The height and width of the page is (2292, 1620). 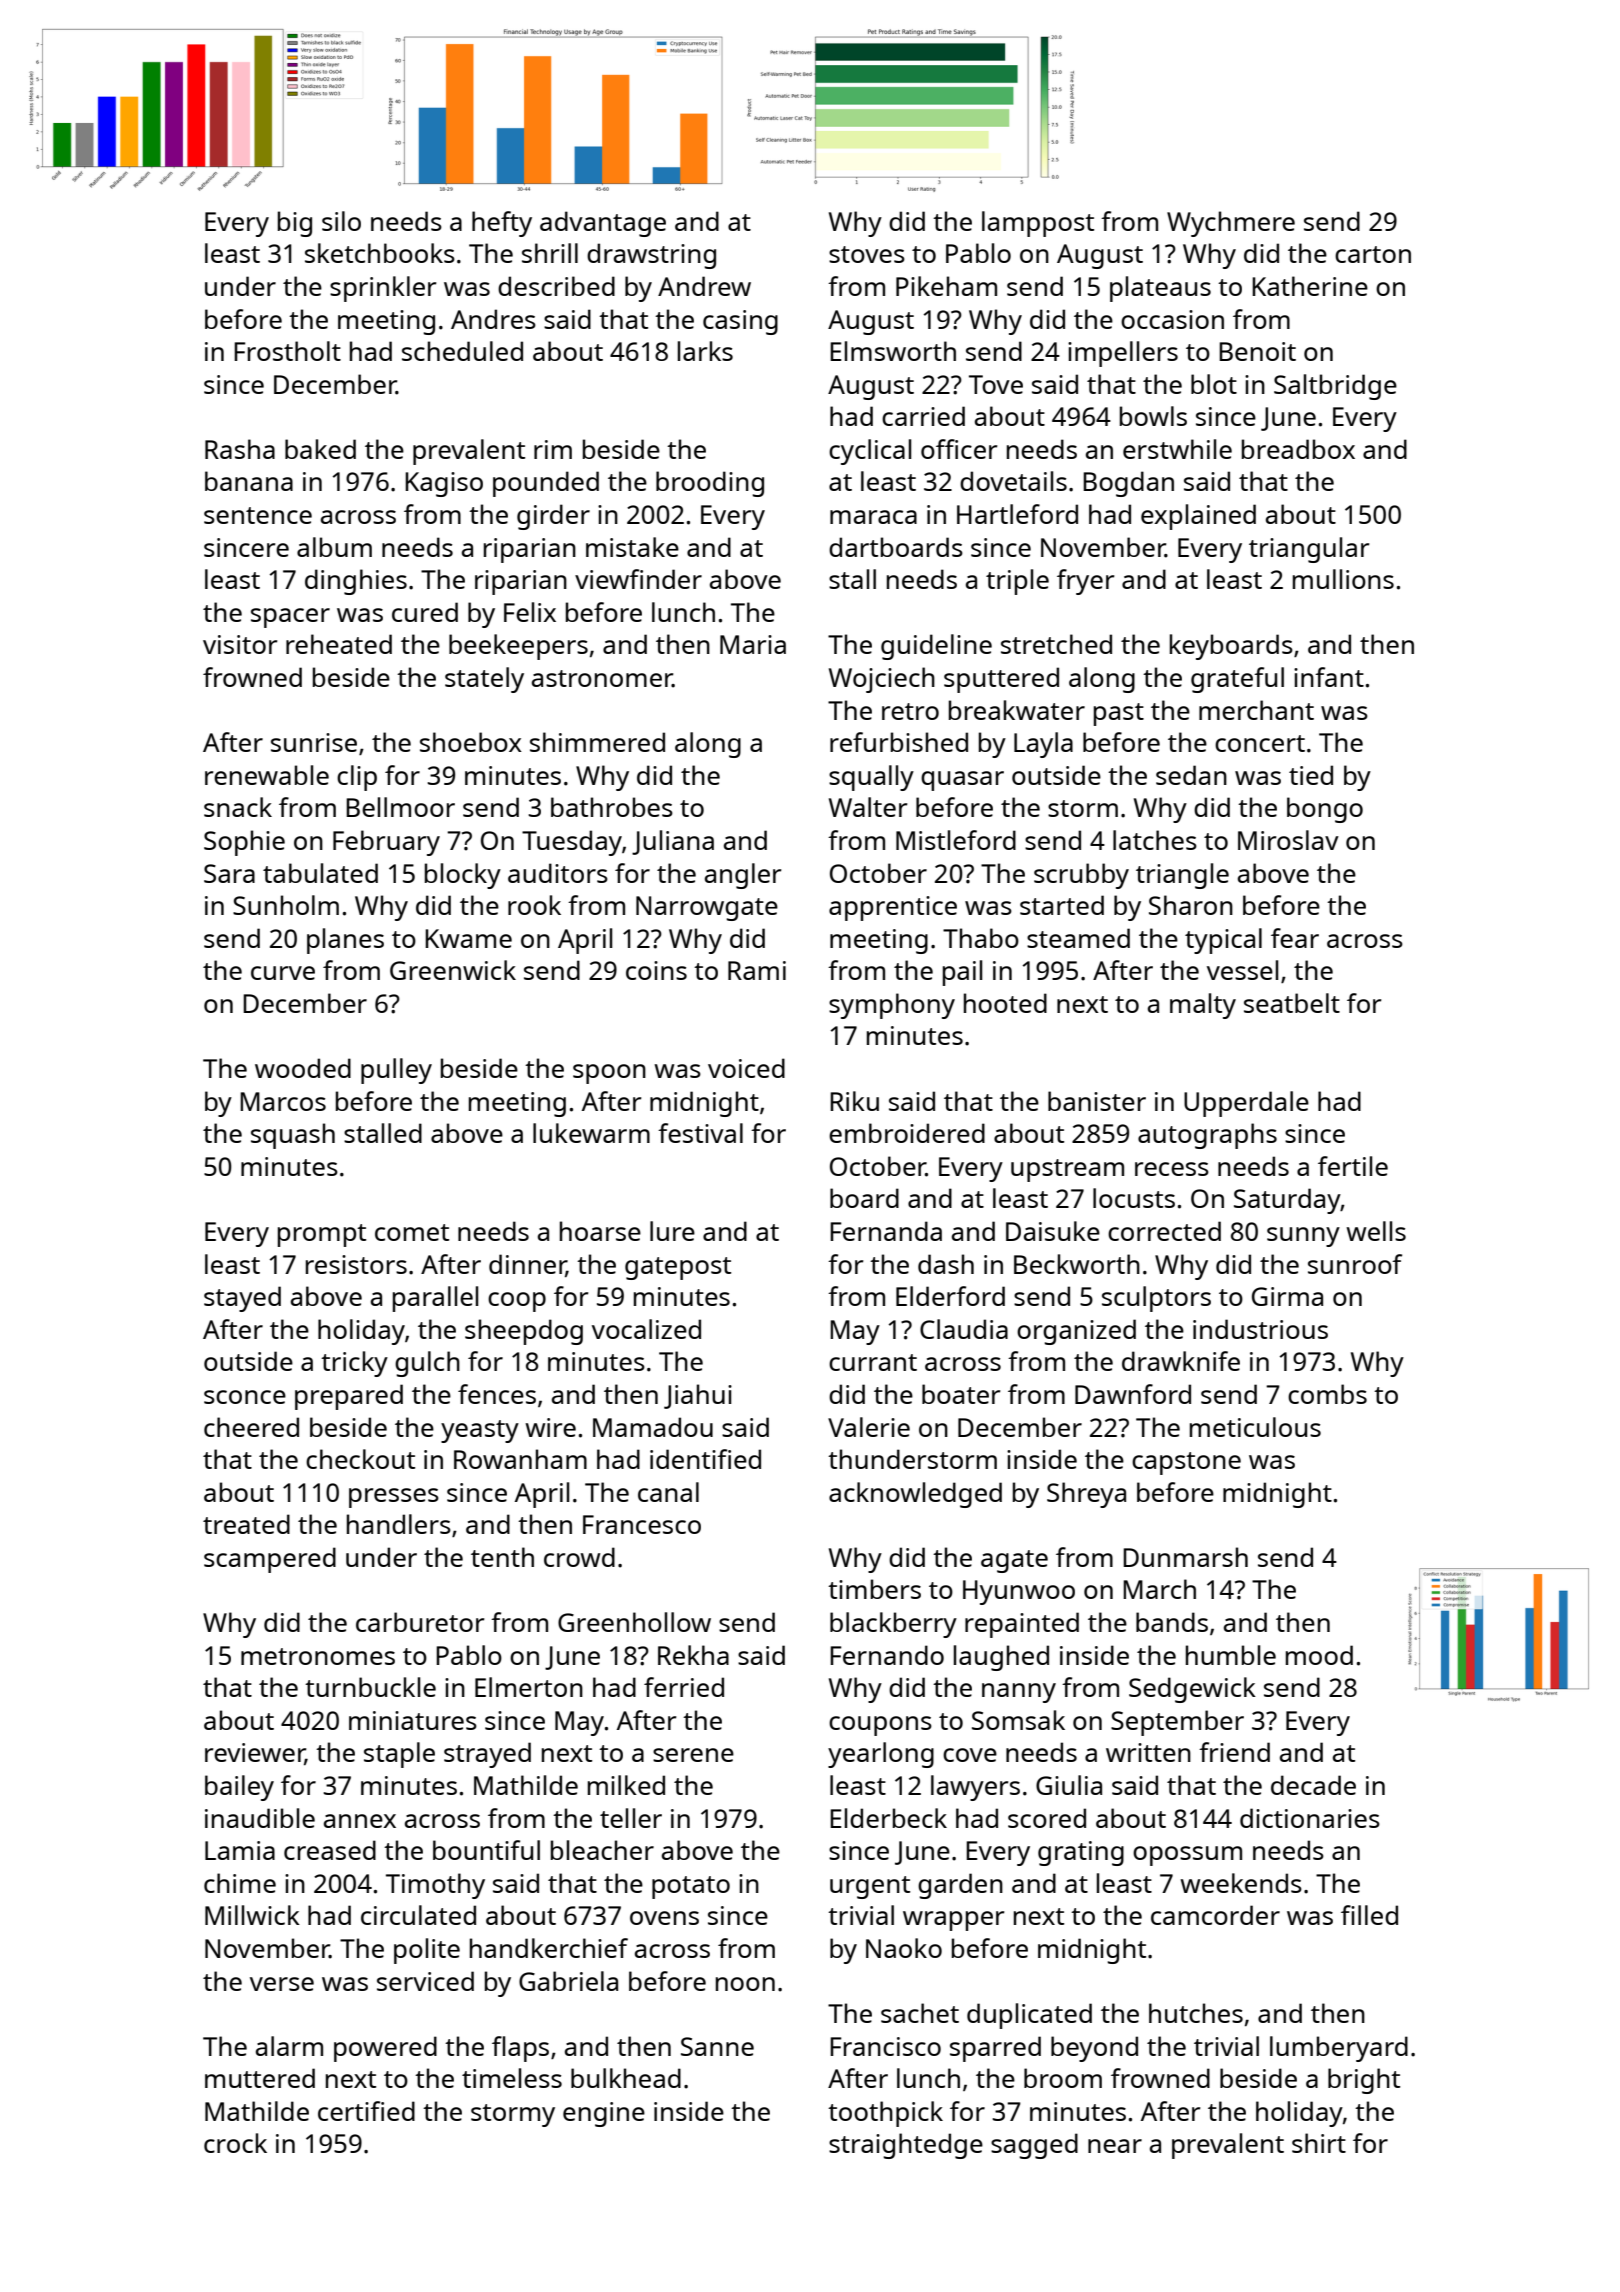 I want to click on maraca, so click(x=873, y=517).
